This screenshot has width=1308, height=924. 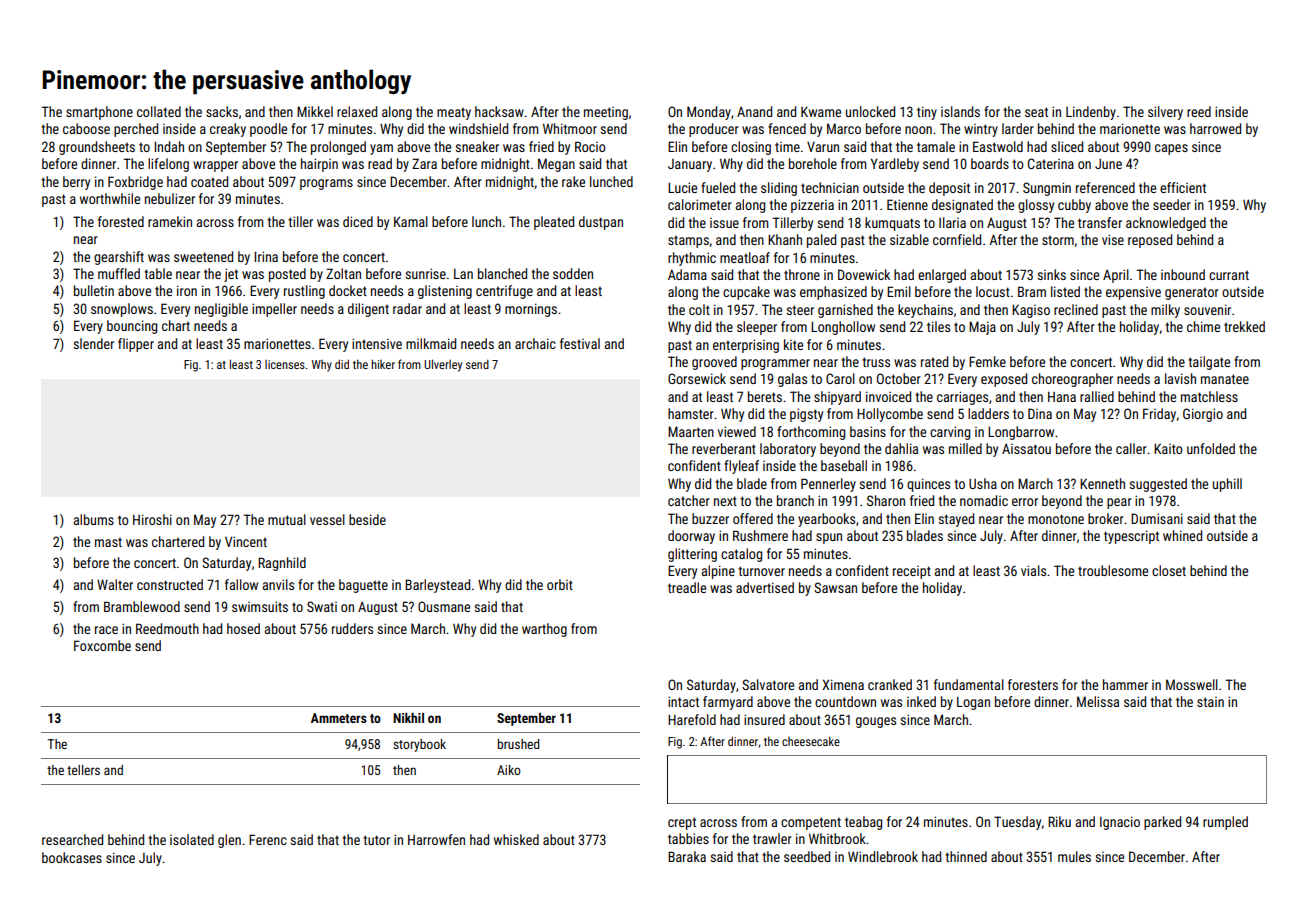 What do you see at coordinates (835, 587) in the screenshot?
I see `Sawsan` at bounding box center [835, 587].
